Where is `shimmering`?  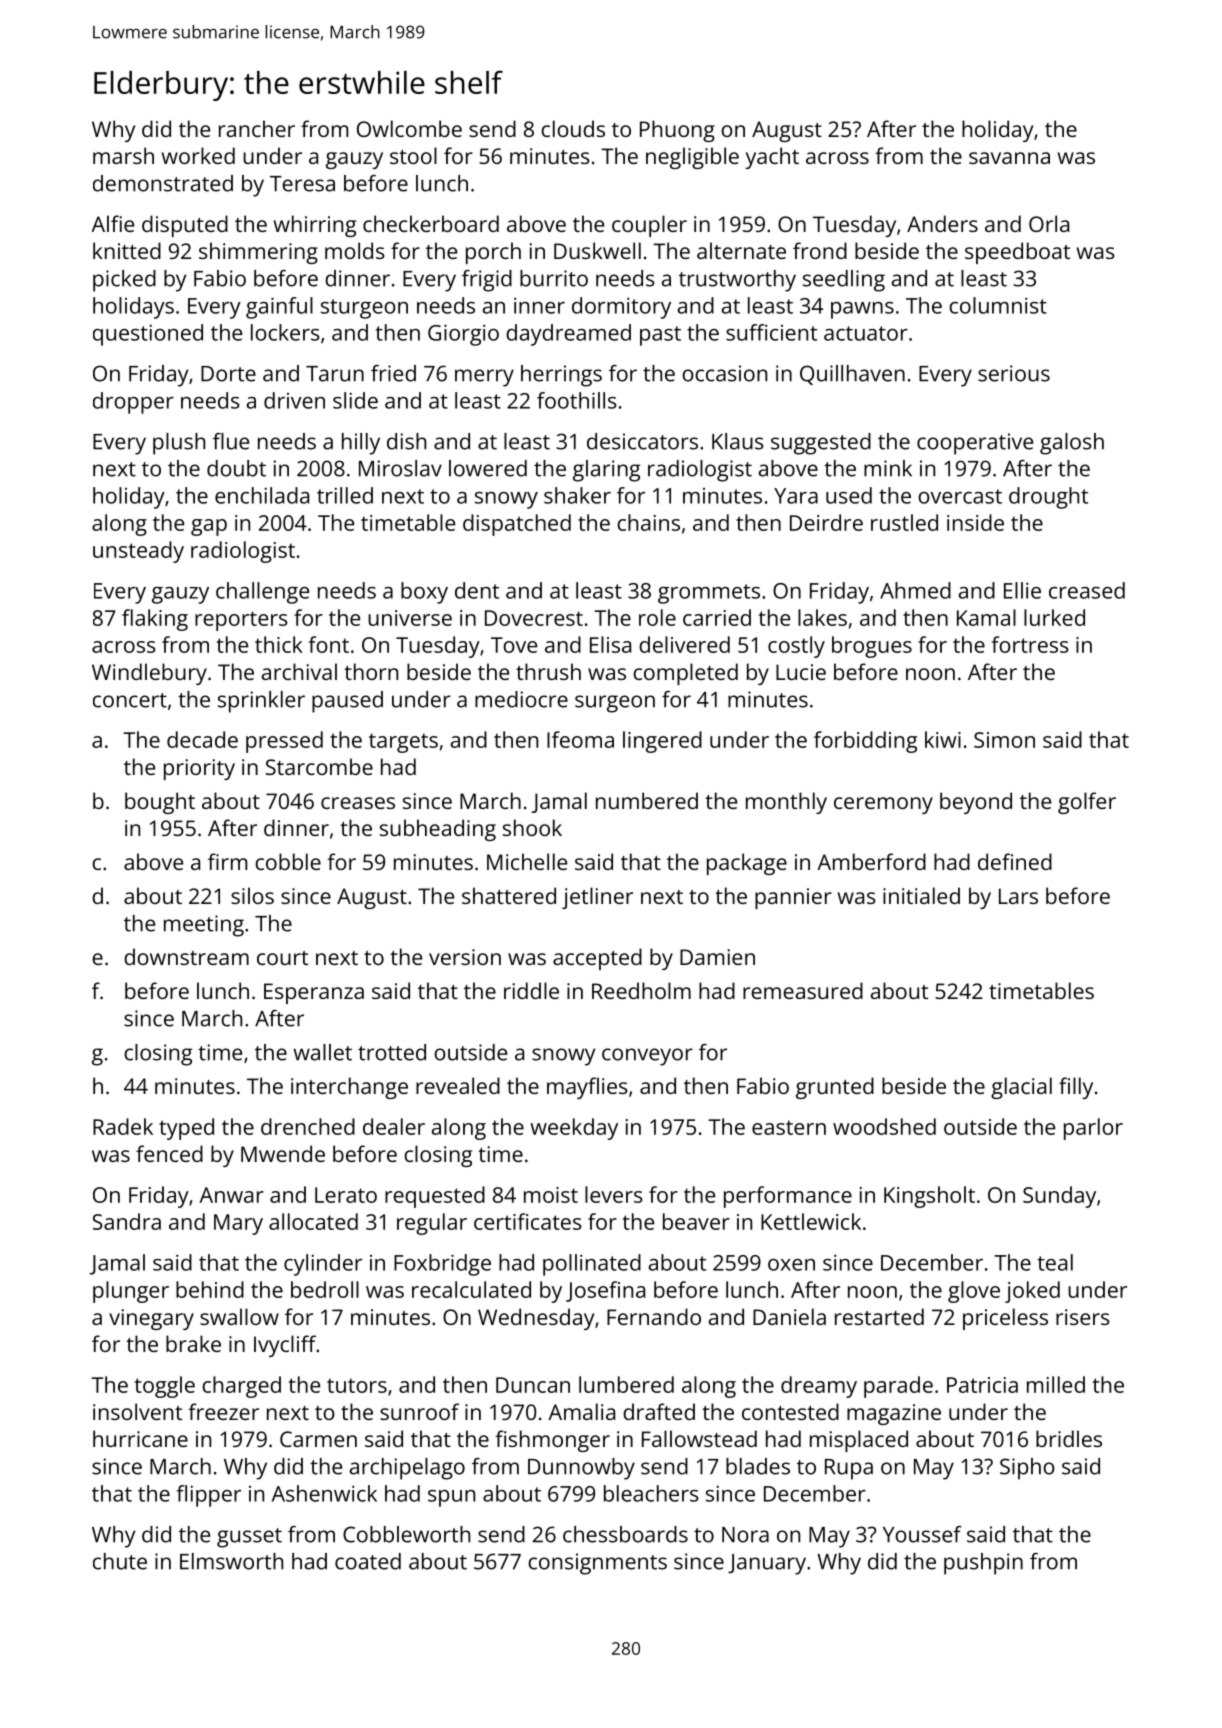
shimmering is located at coordinates (258, 253).
